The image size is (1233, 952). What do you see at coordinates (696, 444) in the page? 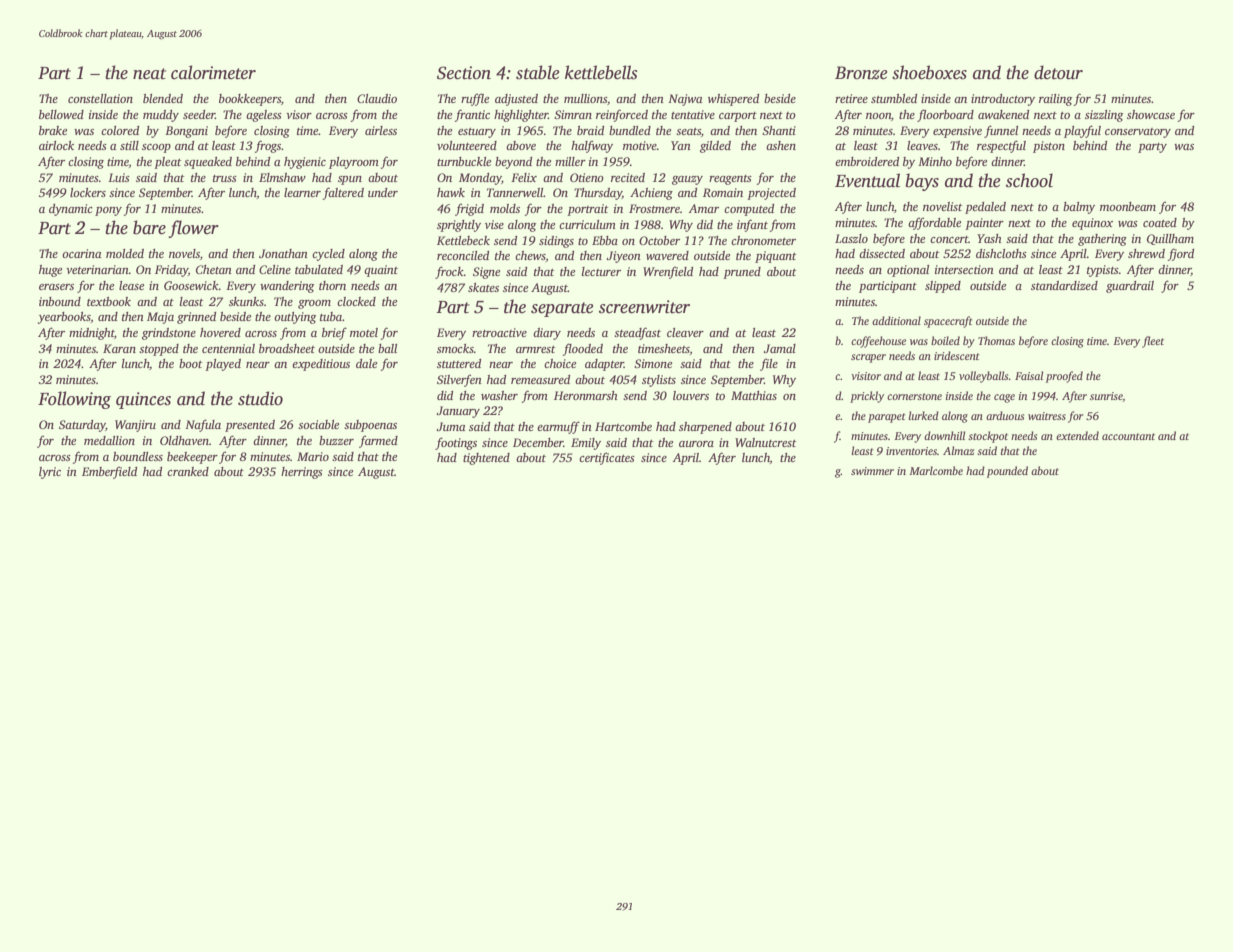
I see `aurora` at bounding box center [696, 444].
